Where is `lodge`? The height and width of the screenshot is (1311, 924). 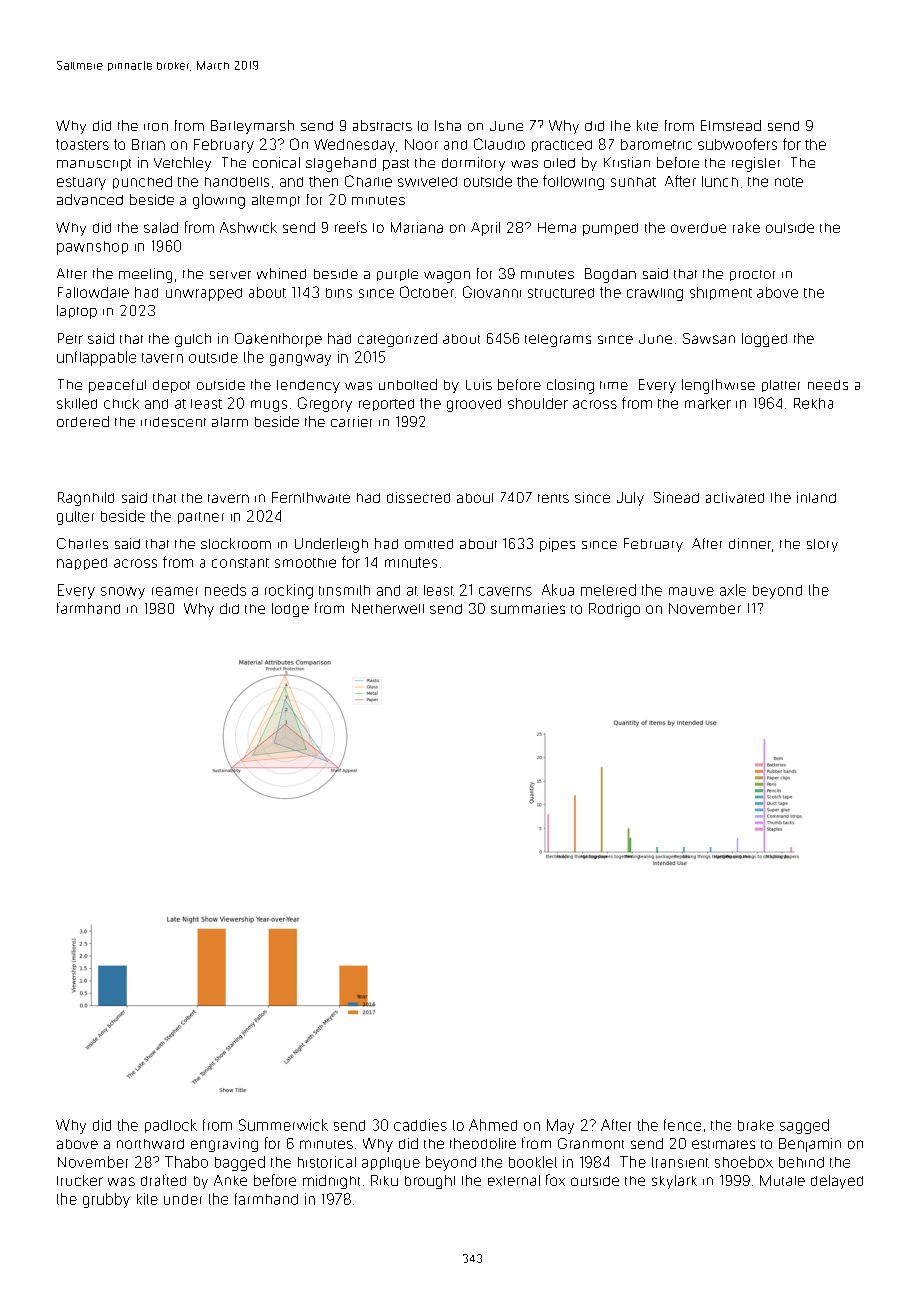
lodge is located at coordinates (290, 610).
